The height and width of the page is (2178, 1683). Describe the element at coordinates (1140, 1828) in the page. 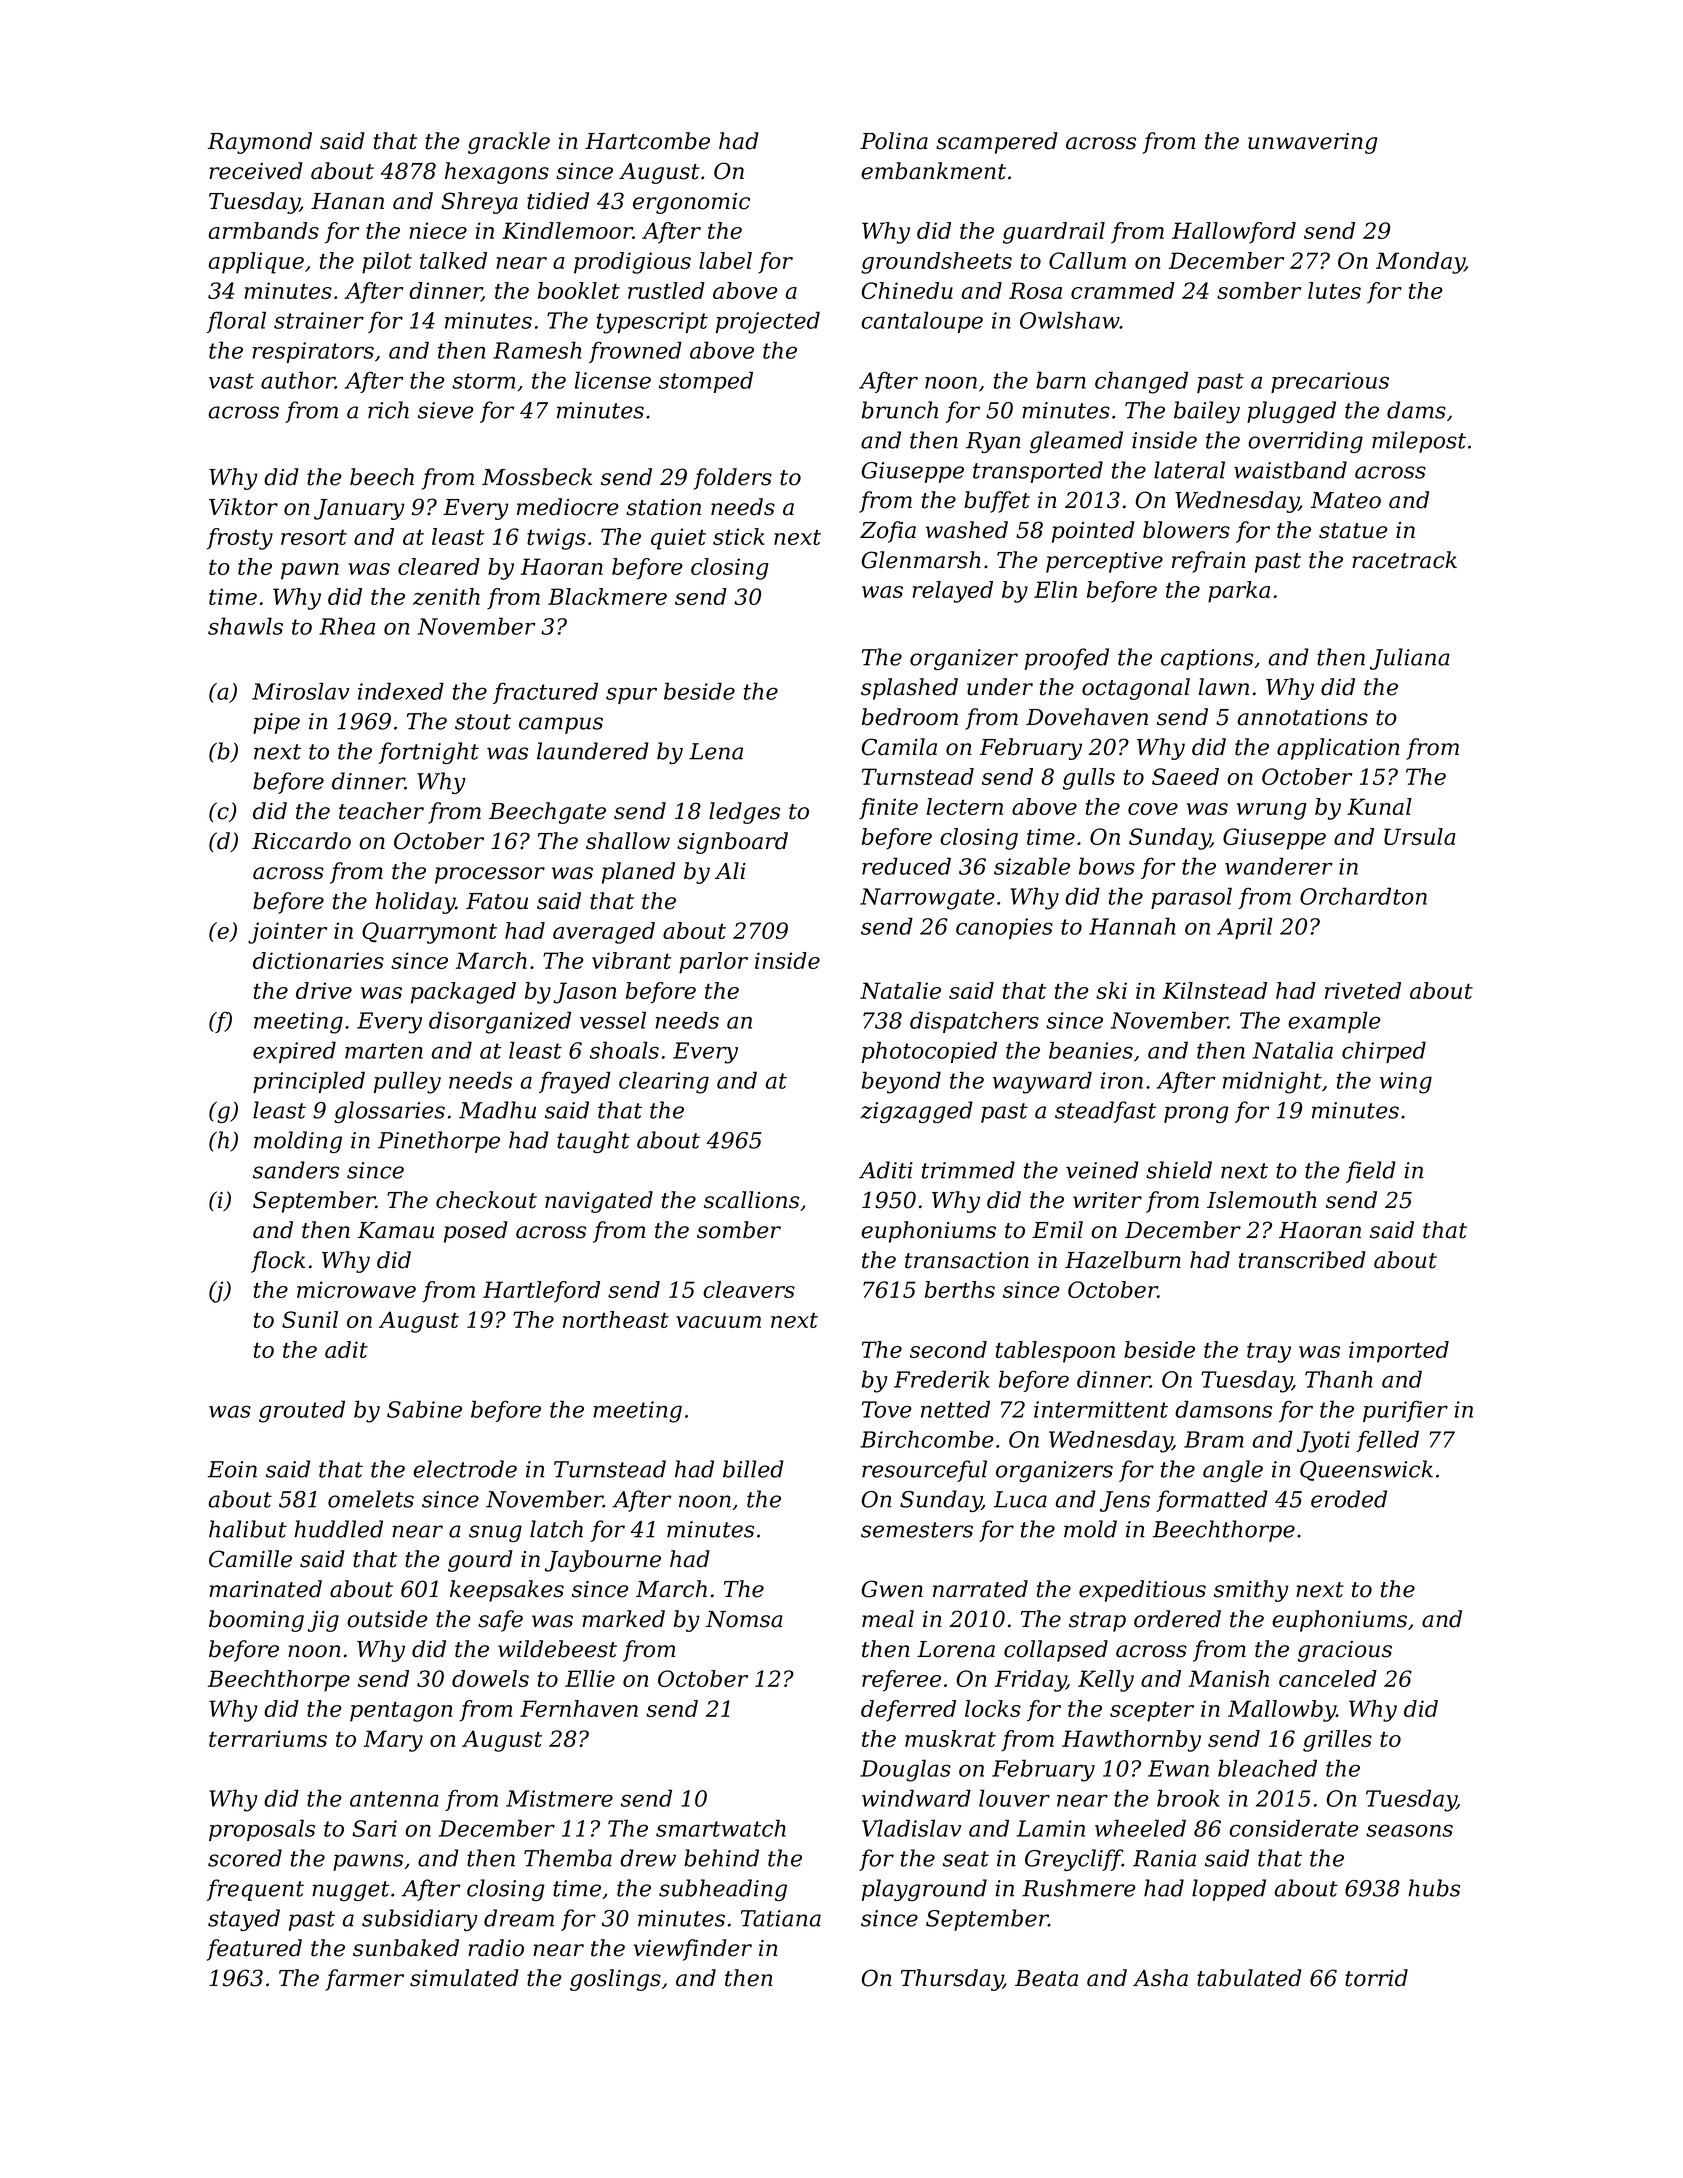

I see `wheeled` at that location.
